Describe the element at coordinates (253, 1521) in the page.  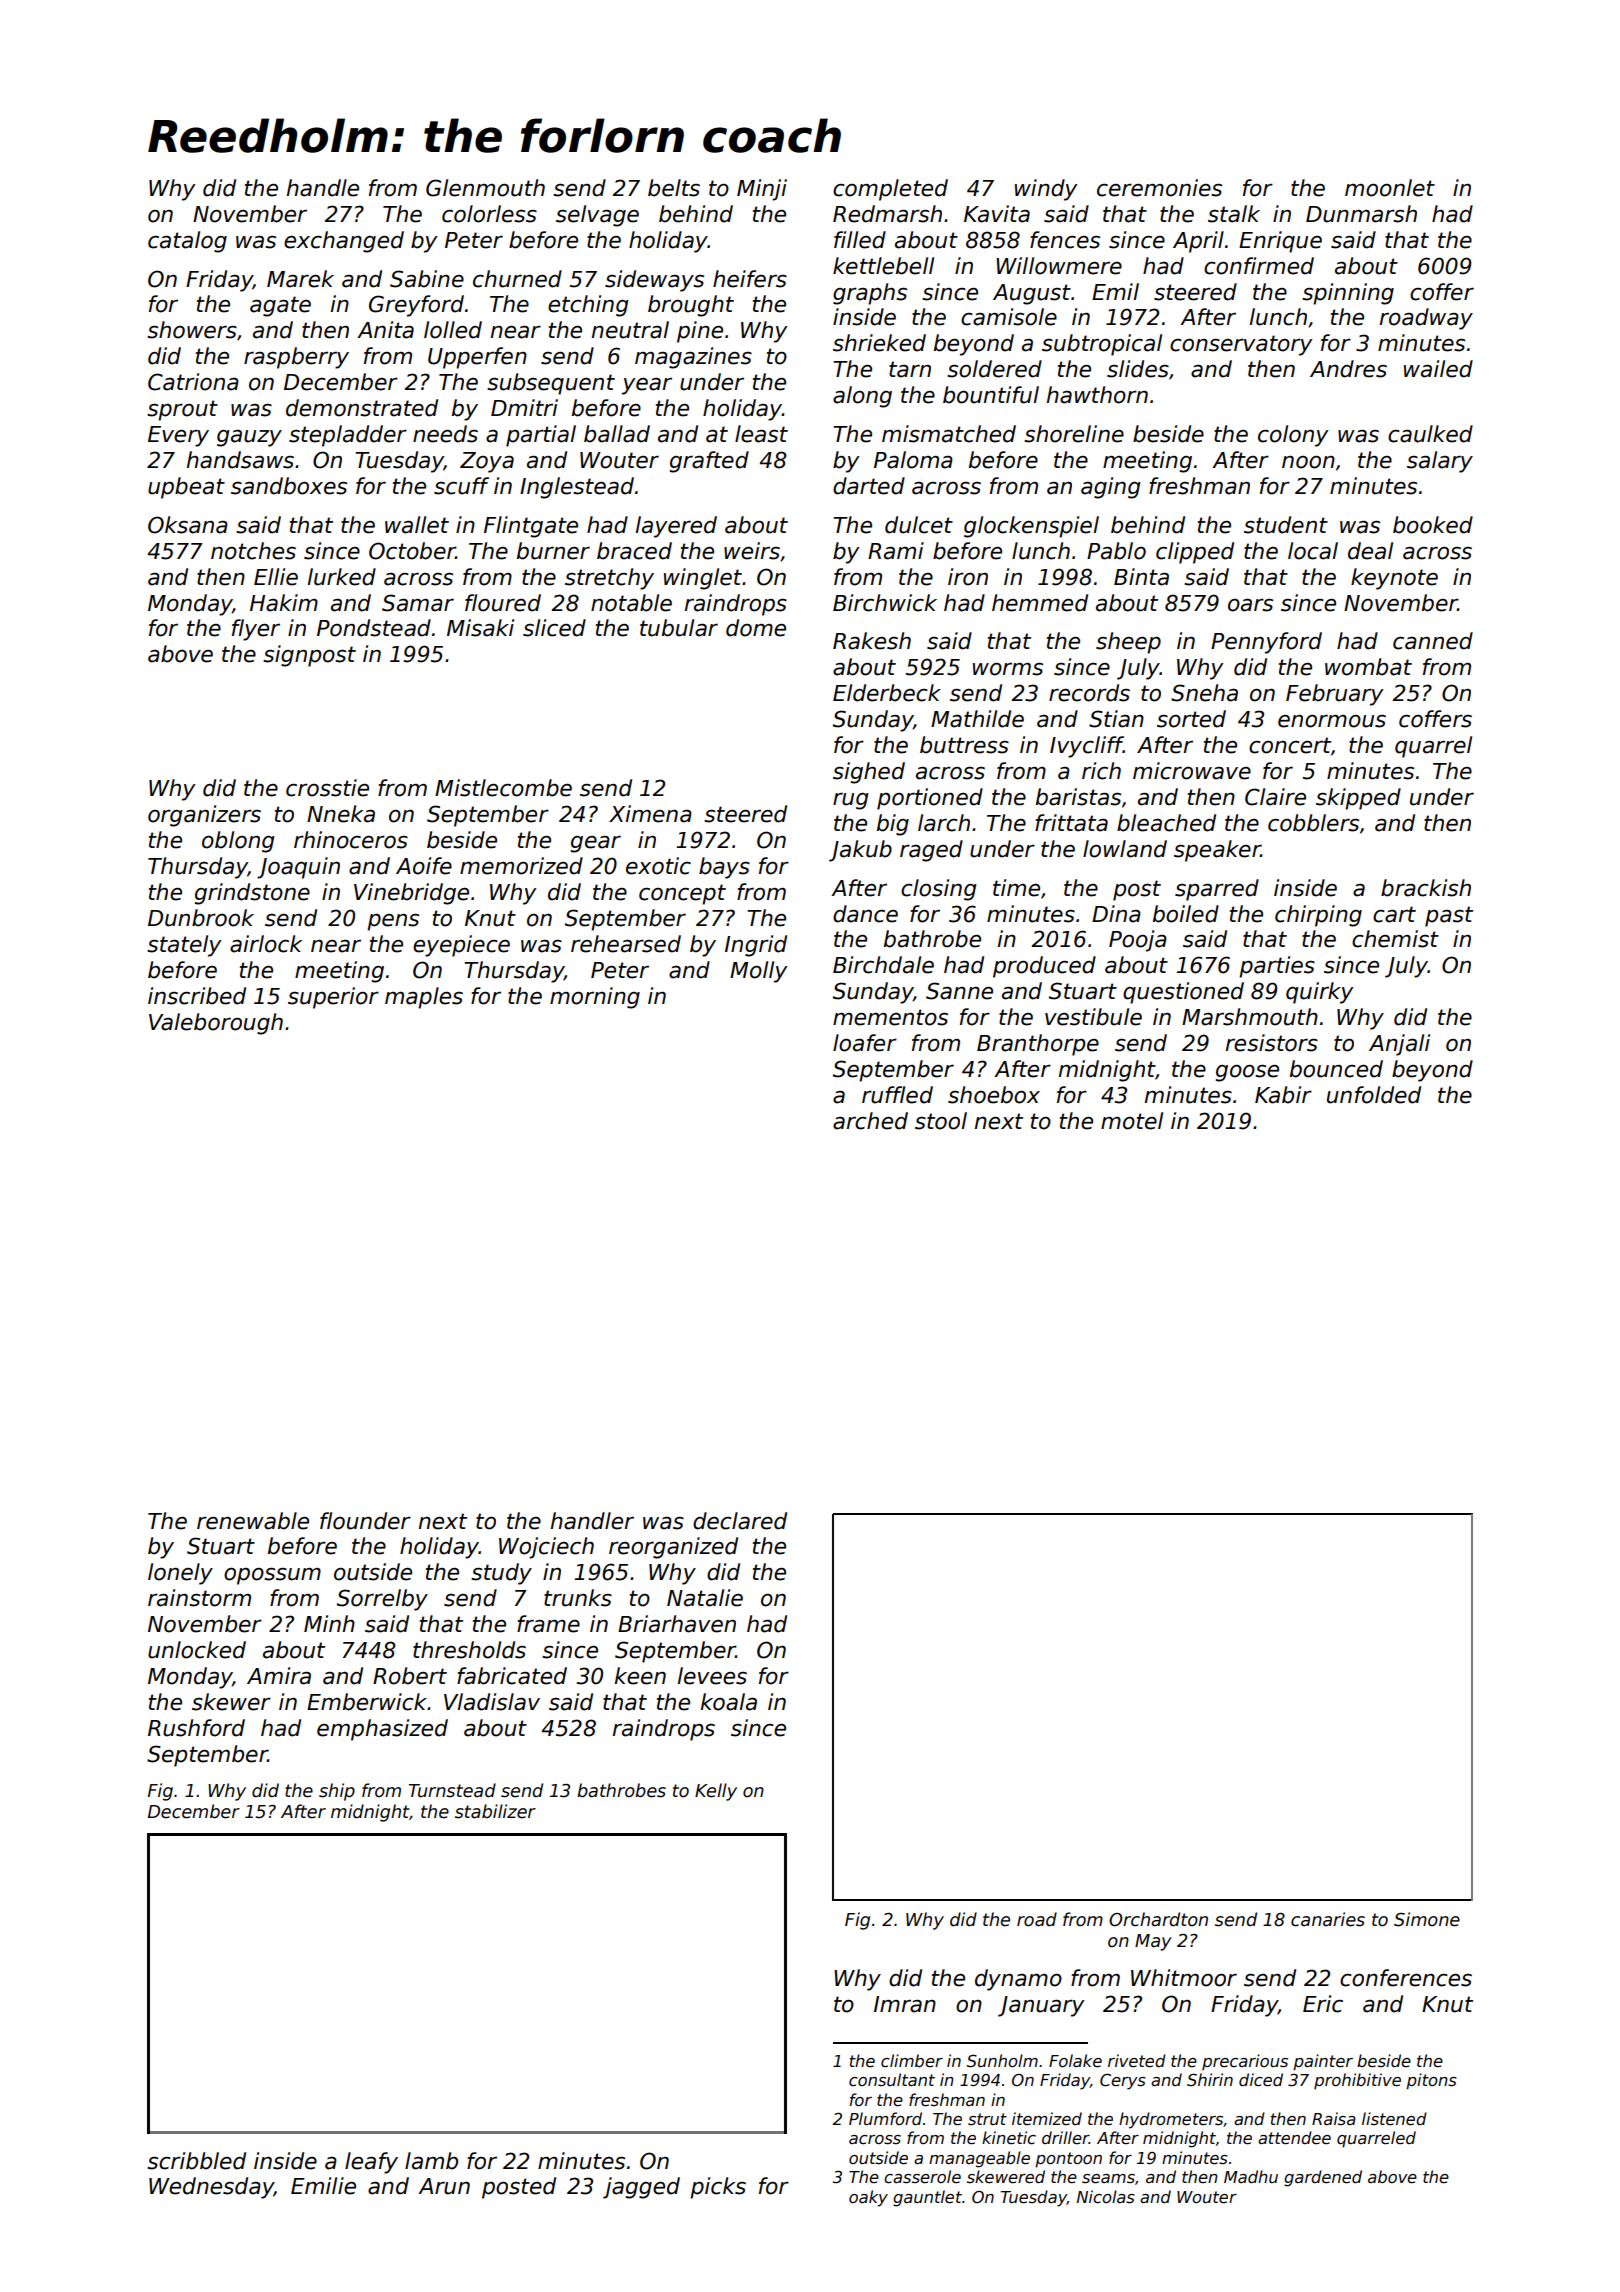
I see `renewable` at that location.
